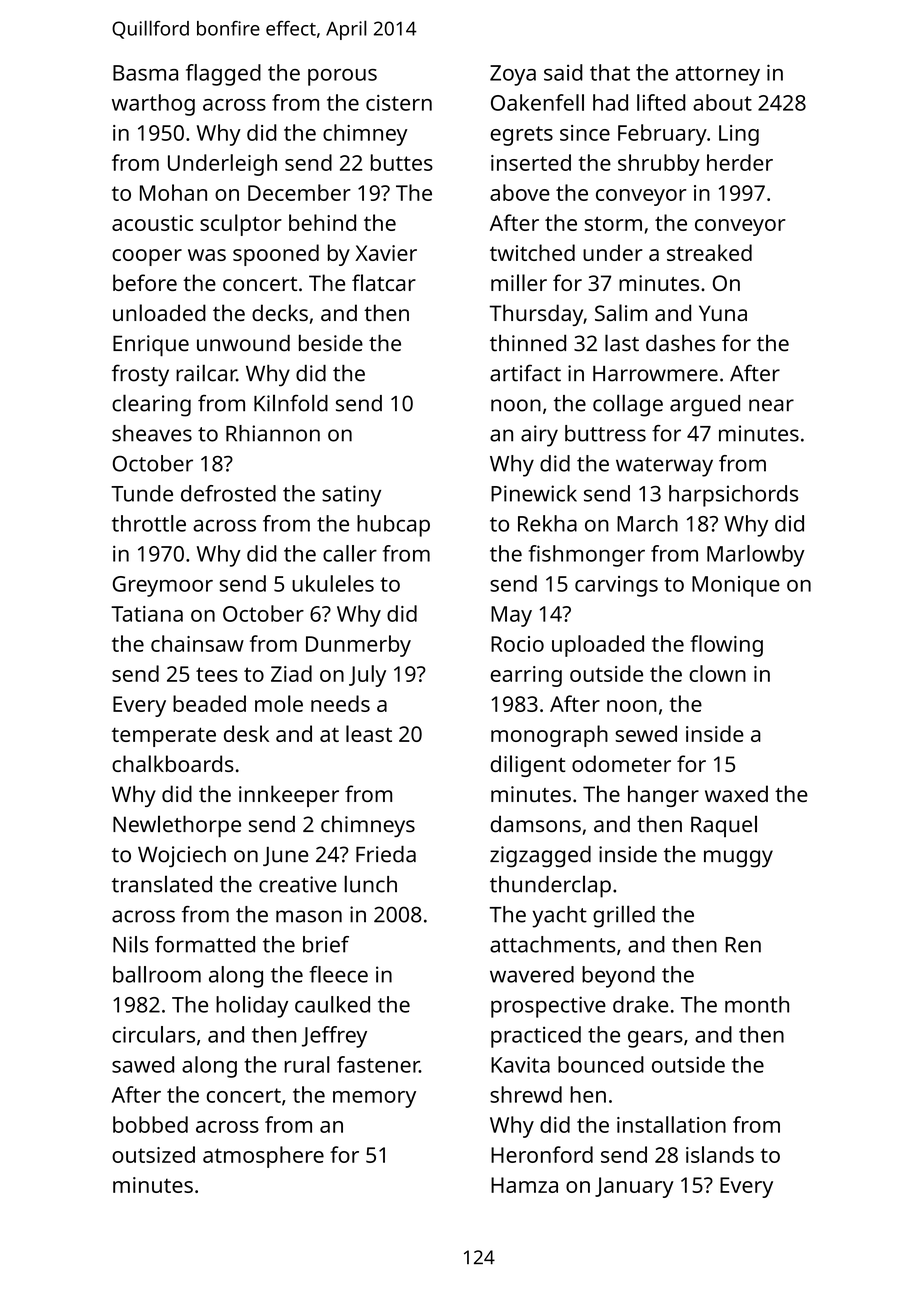 Image resolution: width=924 pixels, height=1311 pixels. I want to click on caller, so click(350, 553).
